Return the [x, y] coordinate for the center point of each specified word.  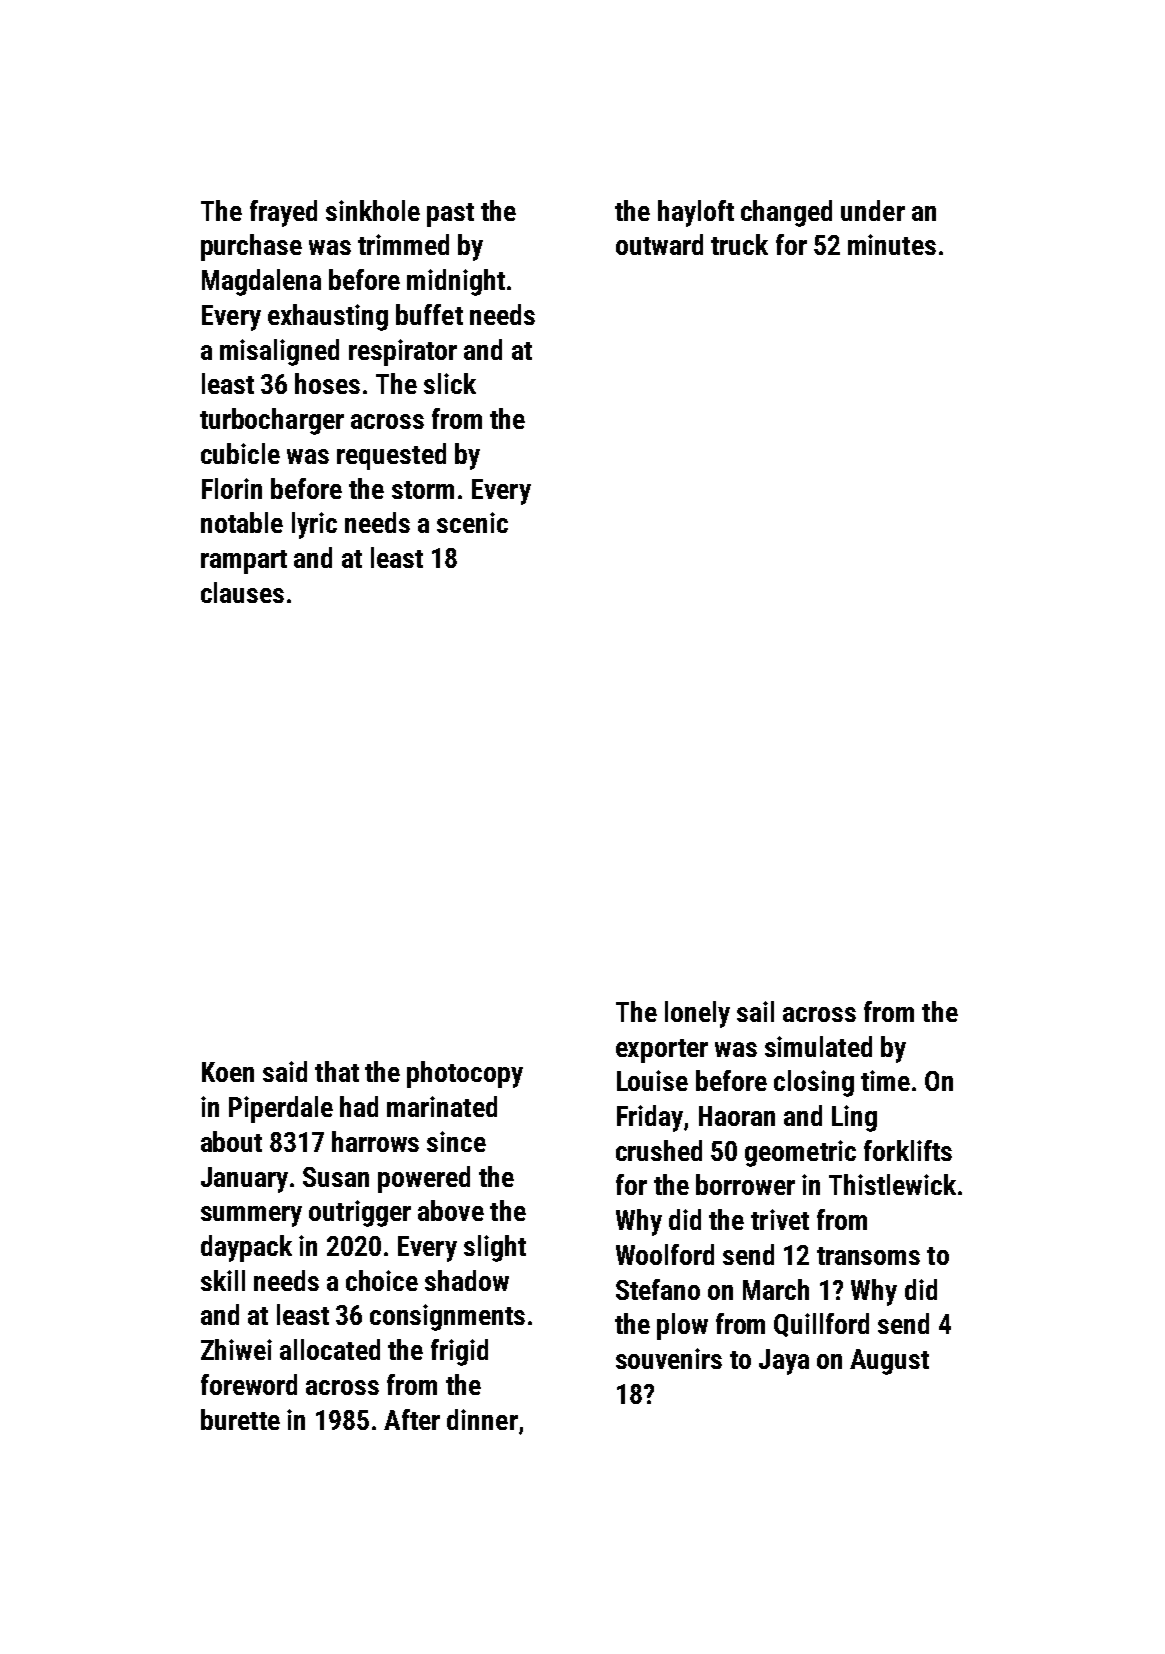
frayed [283, 213]
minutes [892, 244]
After [412, 1419]
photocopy [465, 1074]
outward [659, 244]
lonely [697, 1014]
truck [739, 244]
